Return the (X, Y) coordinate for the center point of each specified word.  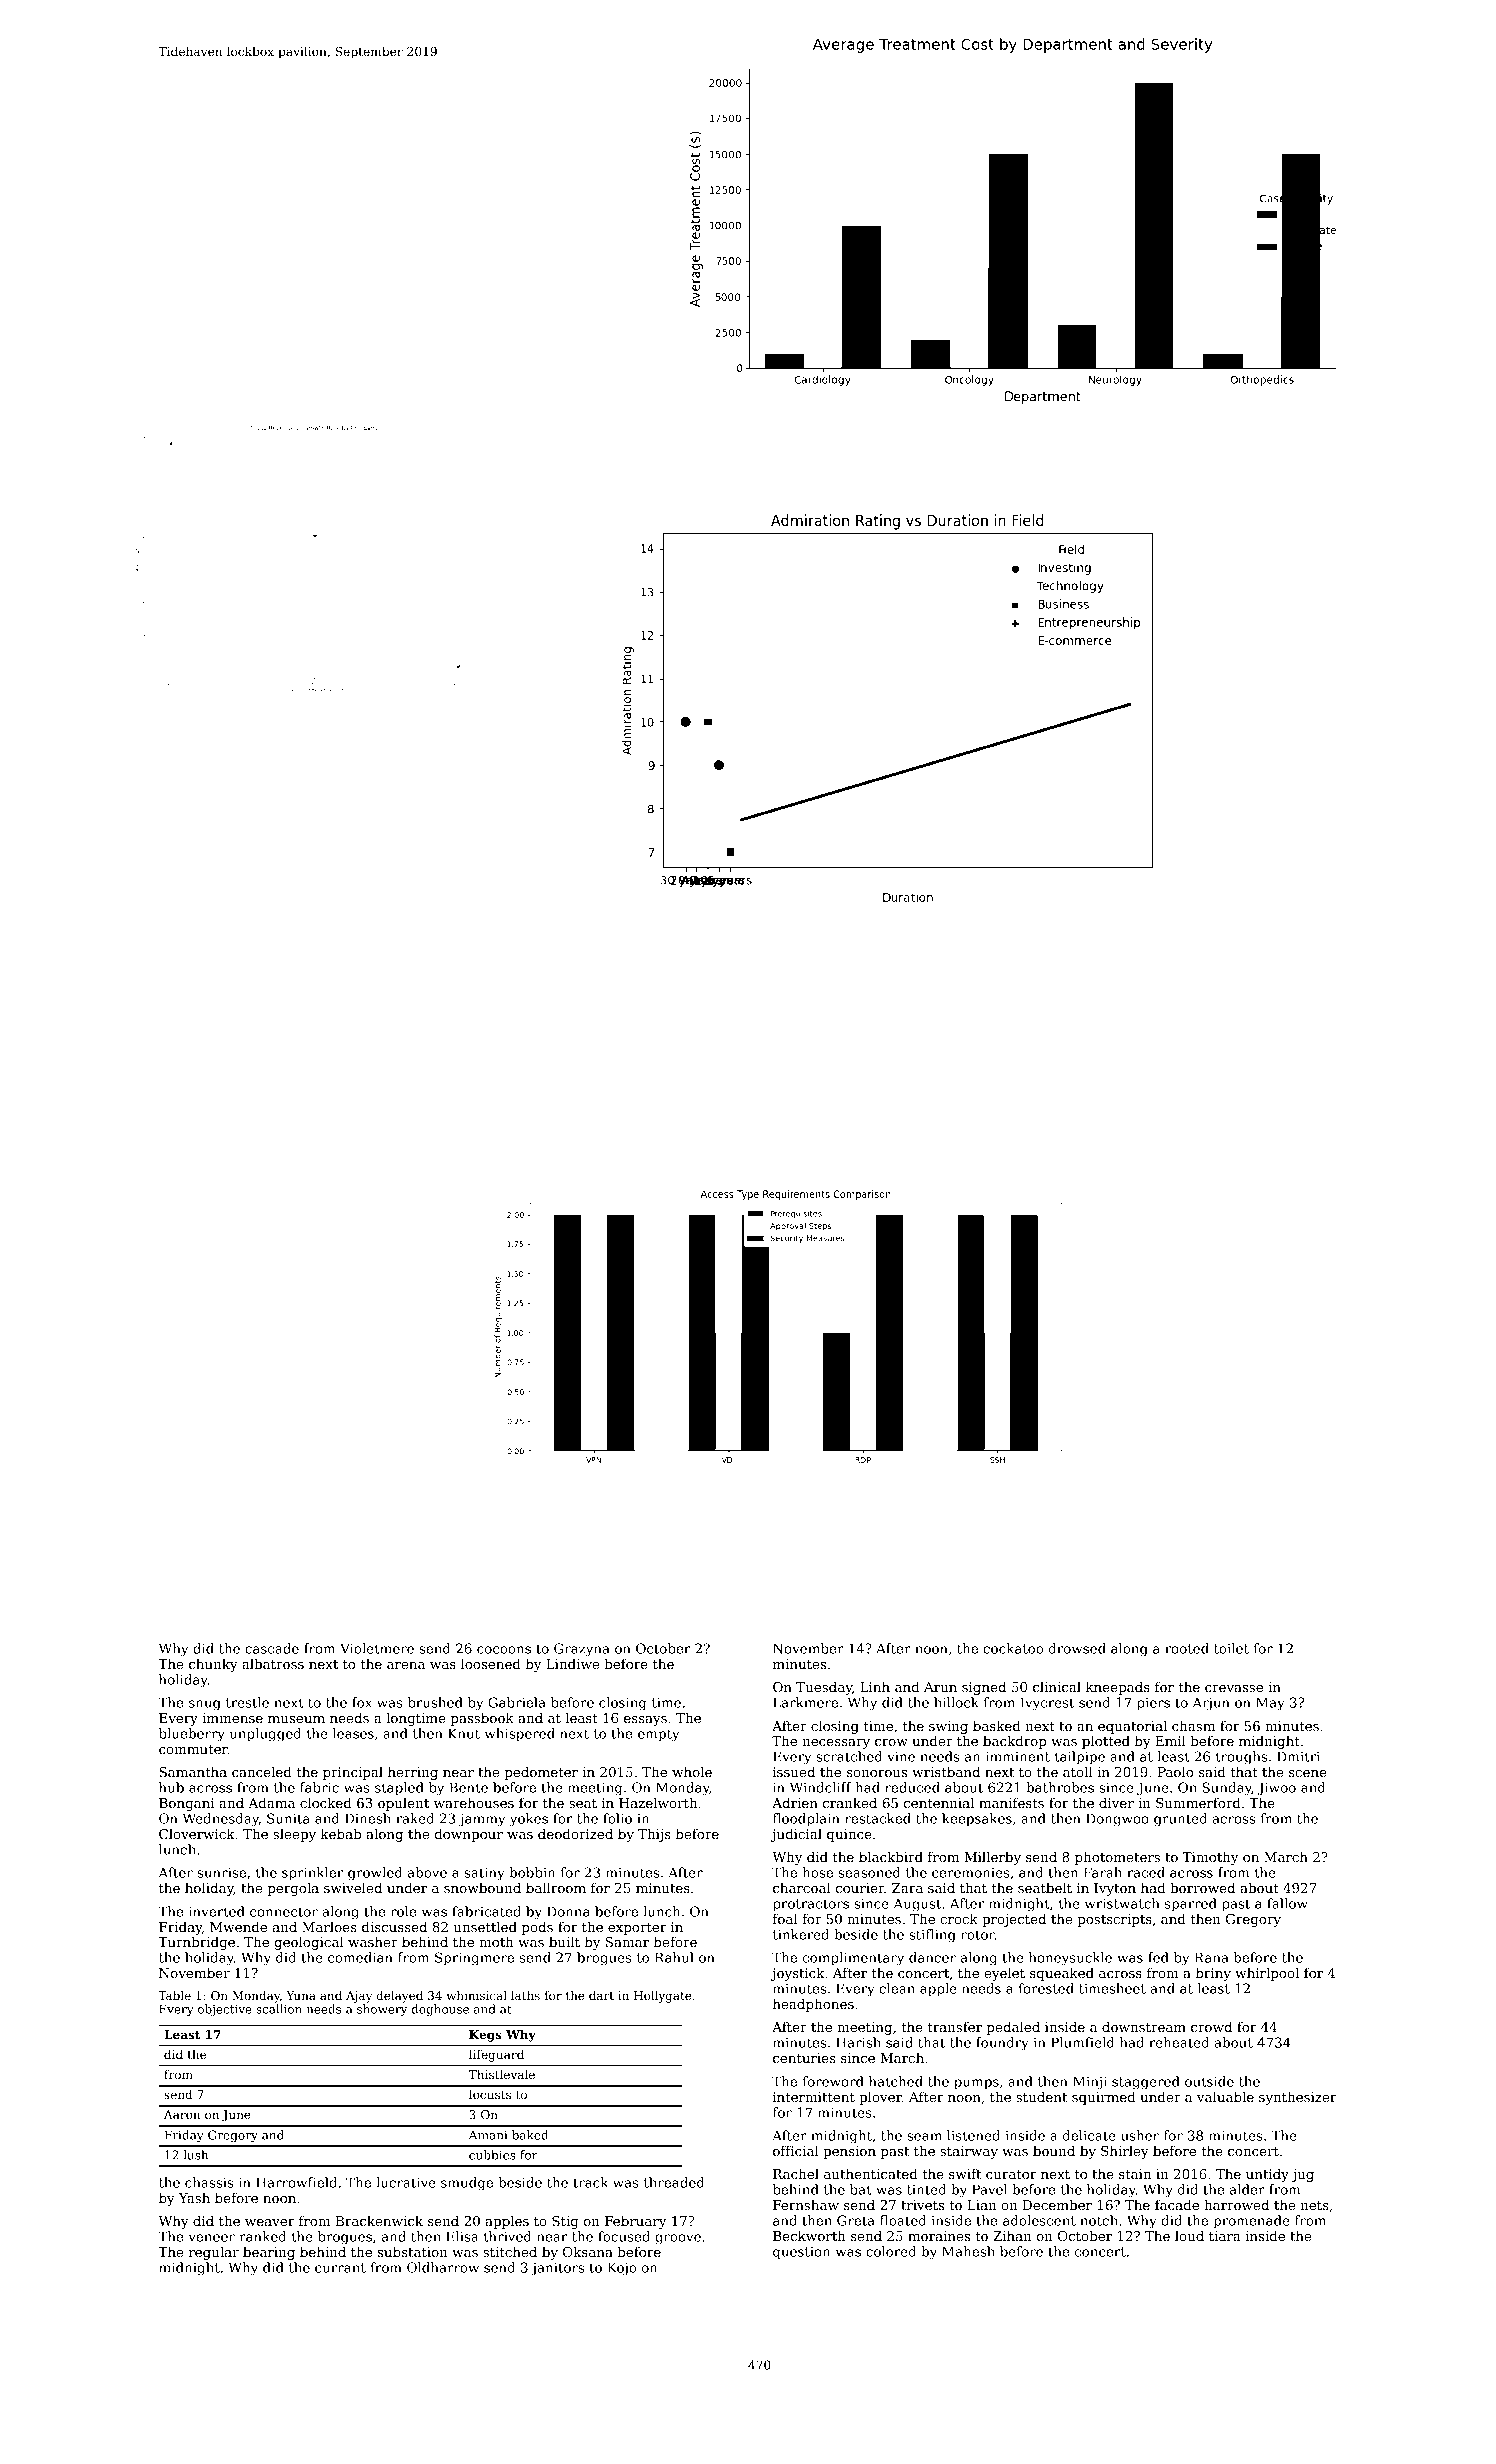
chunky (213, 1665)
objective (225, 2010)
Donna (568, 1911)
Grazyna (582, 1650)
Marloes (329, 1926)
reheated (1179, 2042)
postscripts (1114, 1920)
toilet (1231, 1648)
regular (214, 2253)
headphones (813, 2005)
